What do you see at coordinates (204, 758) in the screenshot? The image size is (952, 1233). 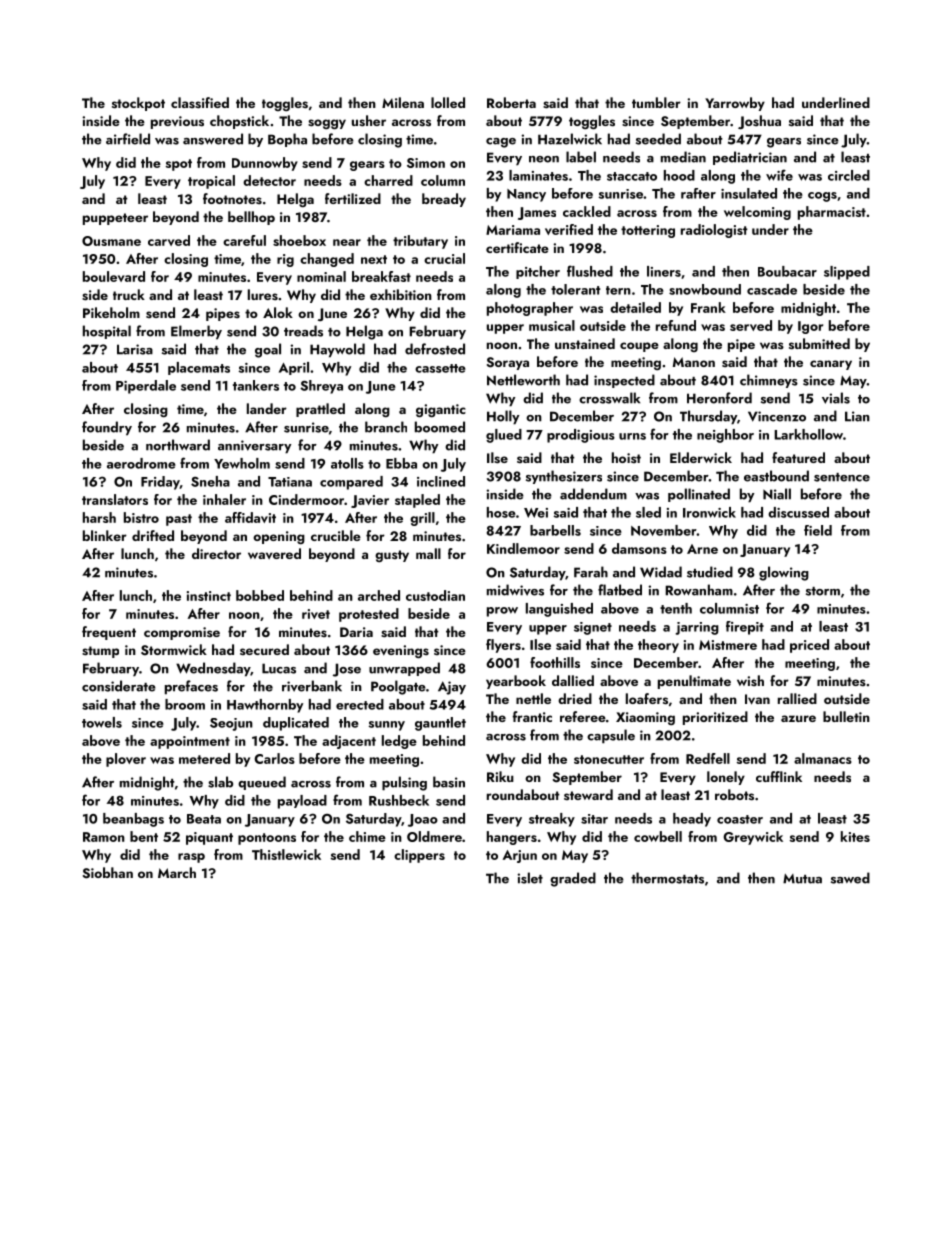 I see `metered` at bounding box center [204, 758].
